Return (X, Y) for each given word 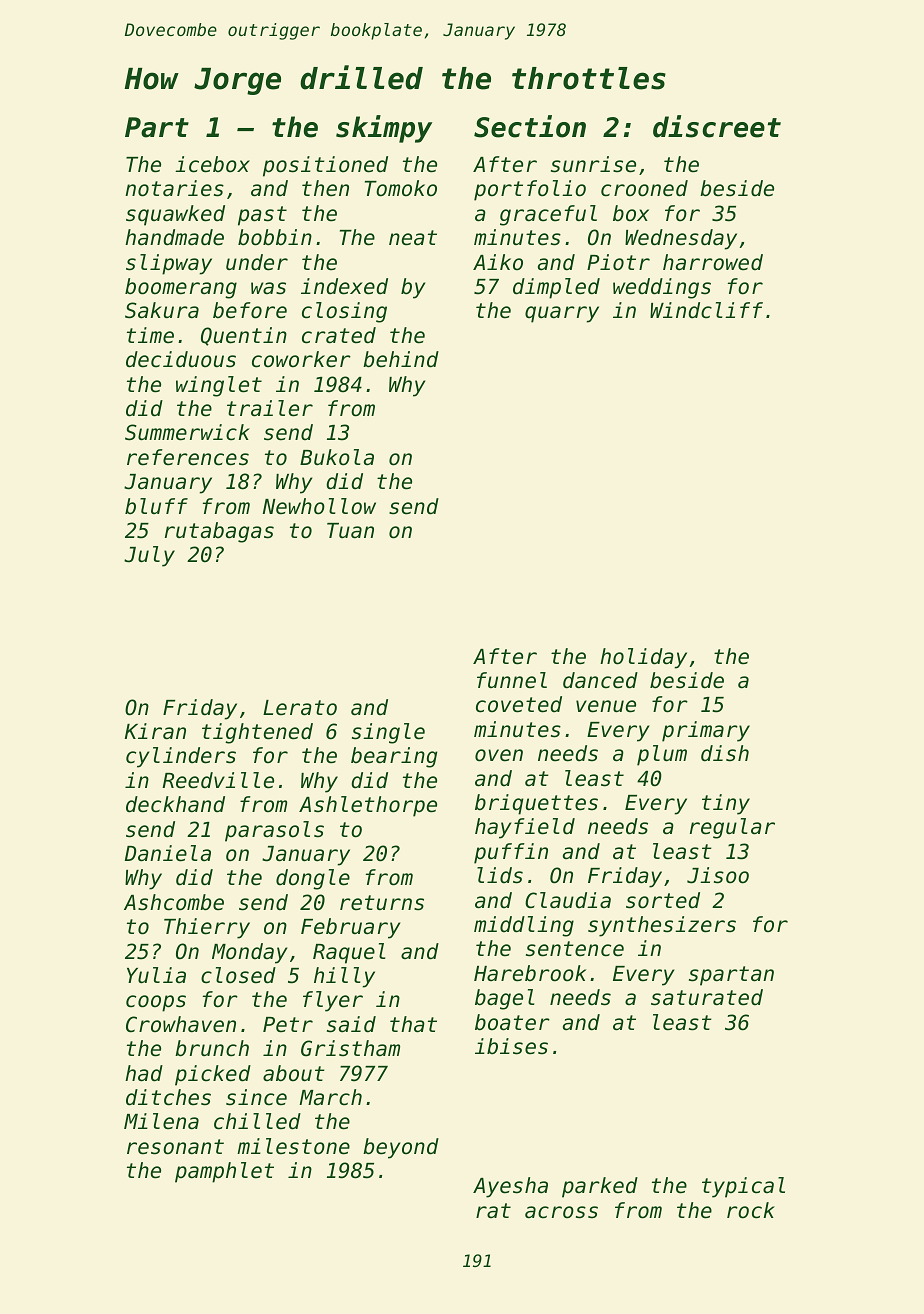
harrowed (713, 262)
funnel (512, 680)
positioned (325, 166)
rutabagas (219, 532)
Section (530, 126)
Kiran (155, 731)
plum (662, 755)
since (256, 1097)
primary (706, 731)
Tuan (350, 531)
